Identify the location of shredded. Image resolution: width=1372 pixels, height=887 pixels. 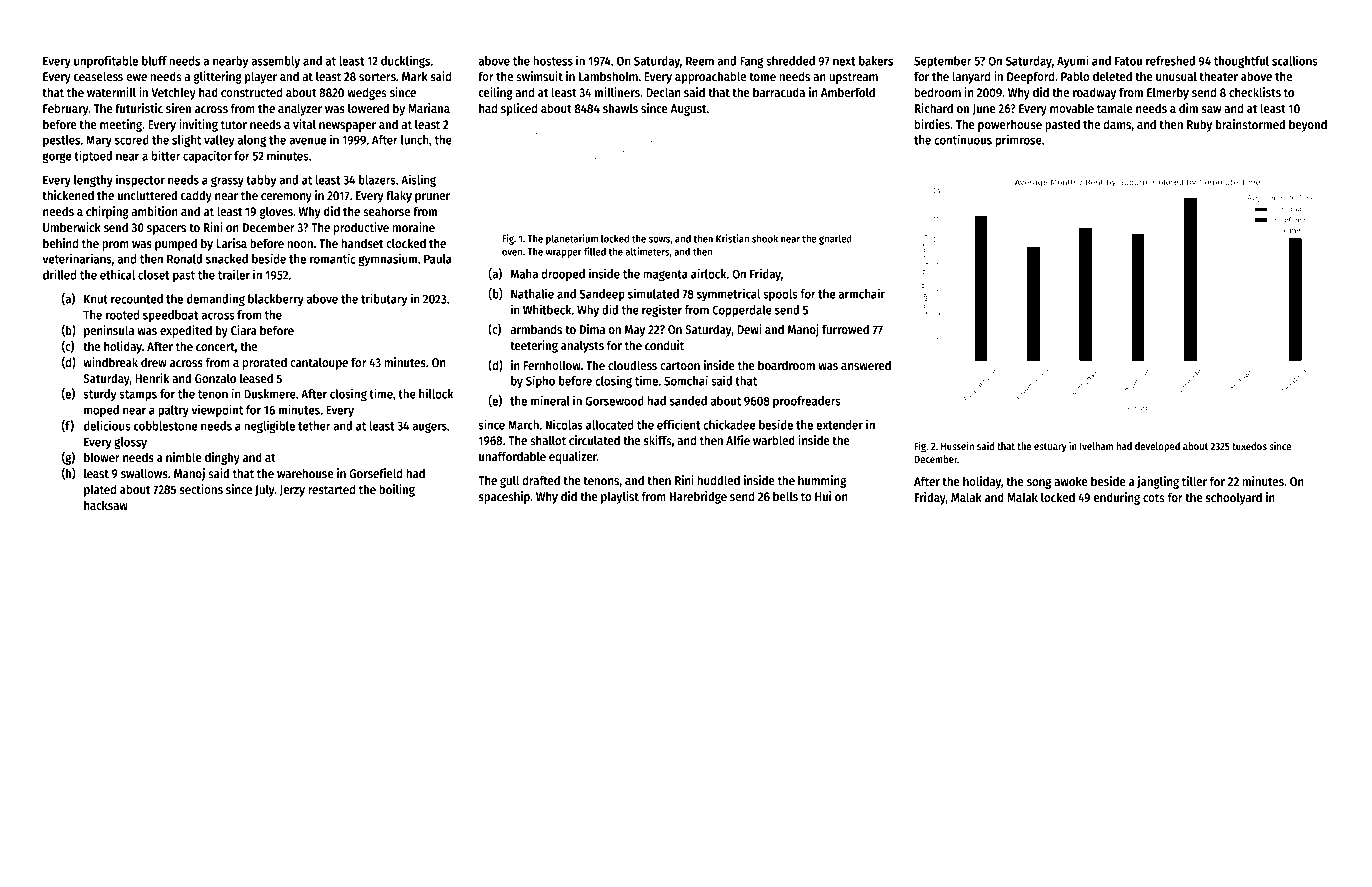
(790, 61).
